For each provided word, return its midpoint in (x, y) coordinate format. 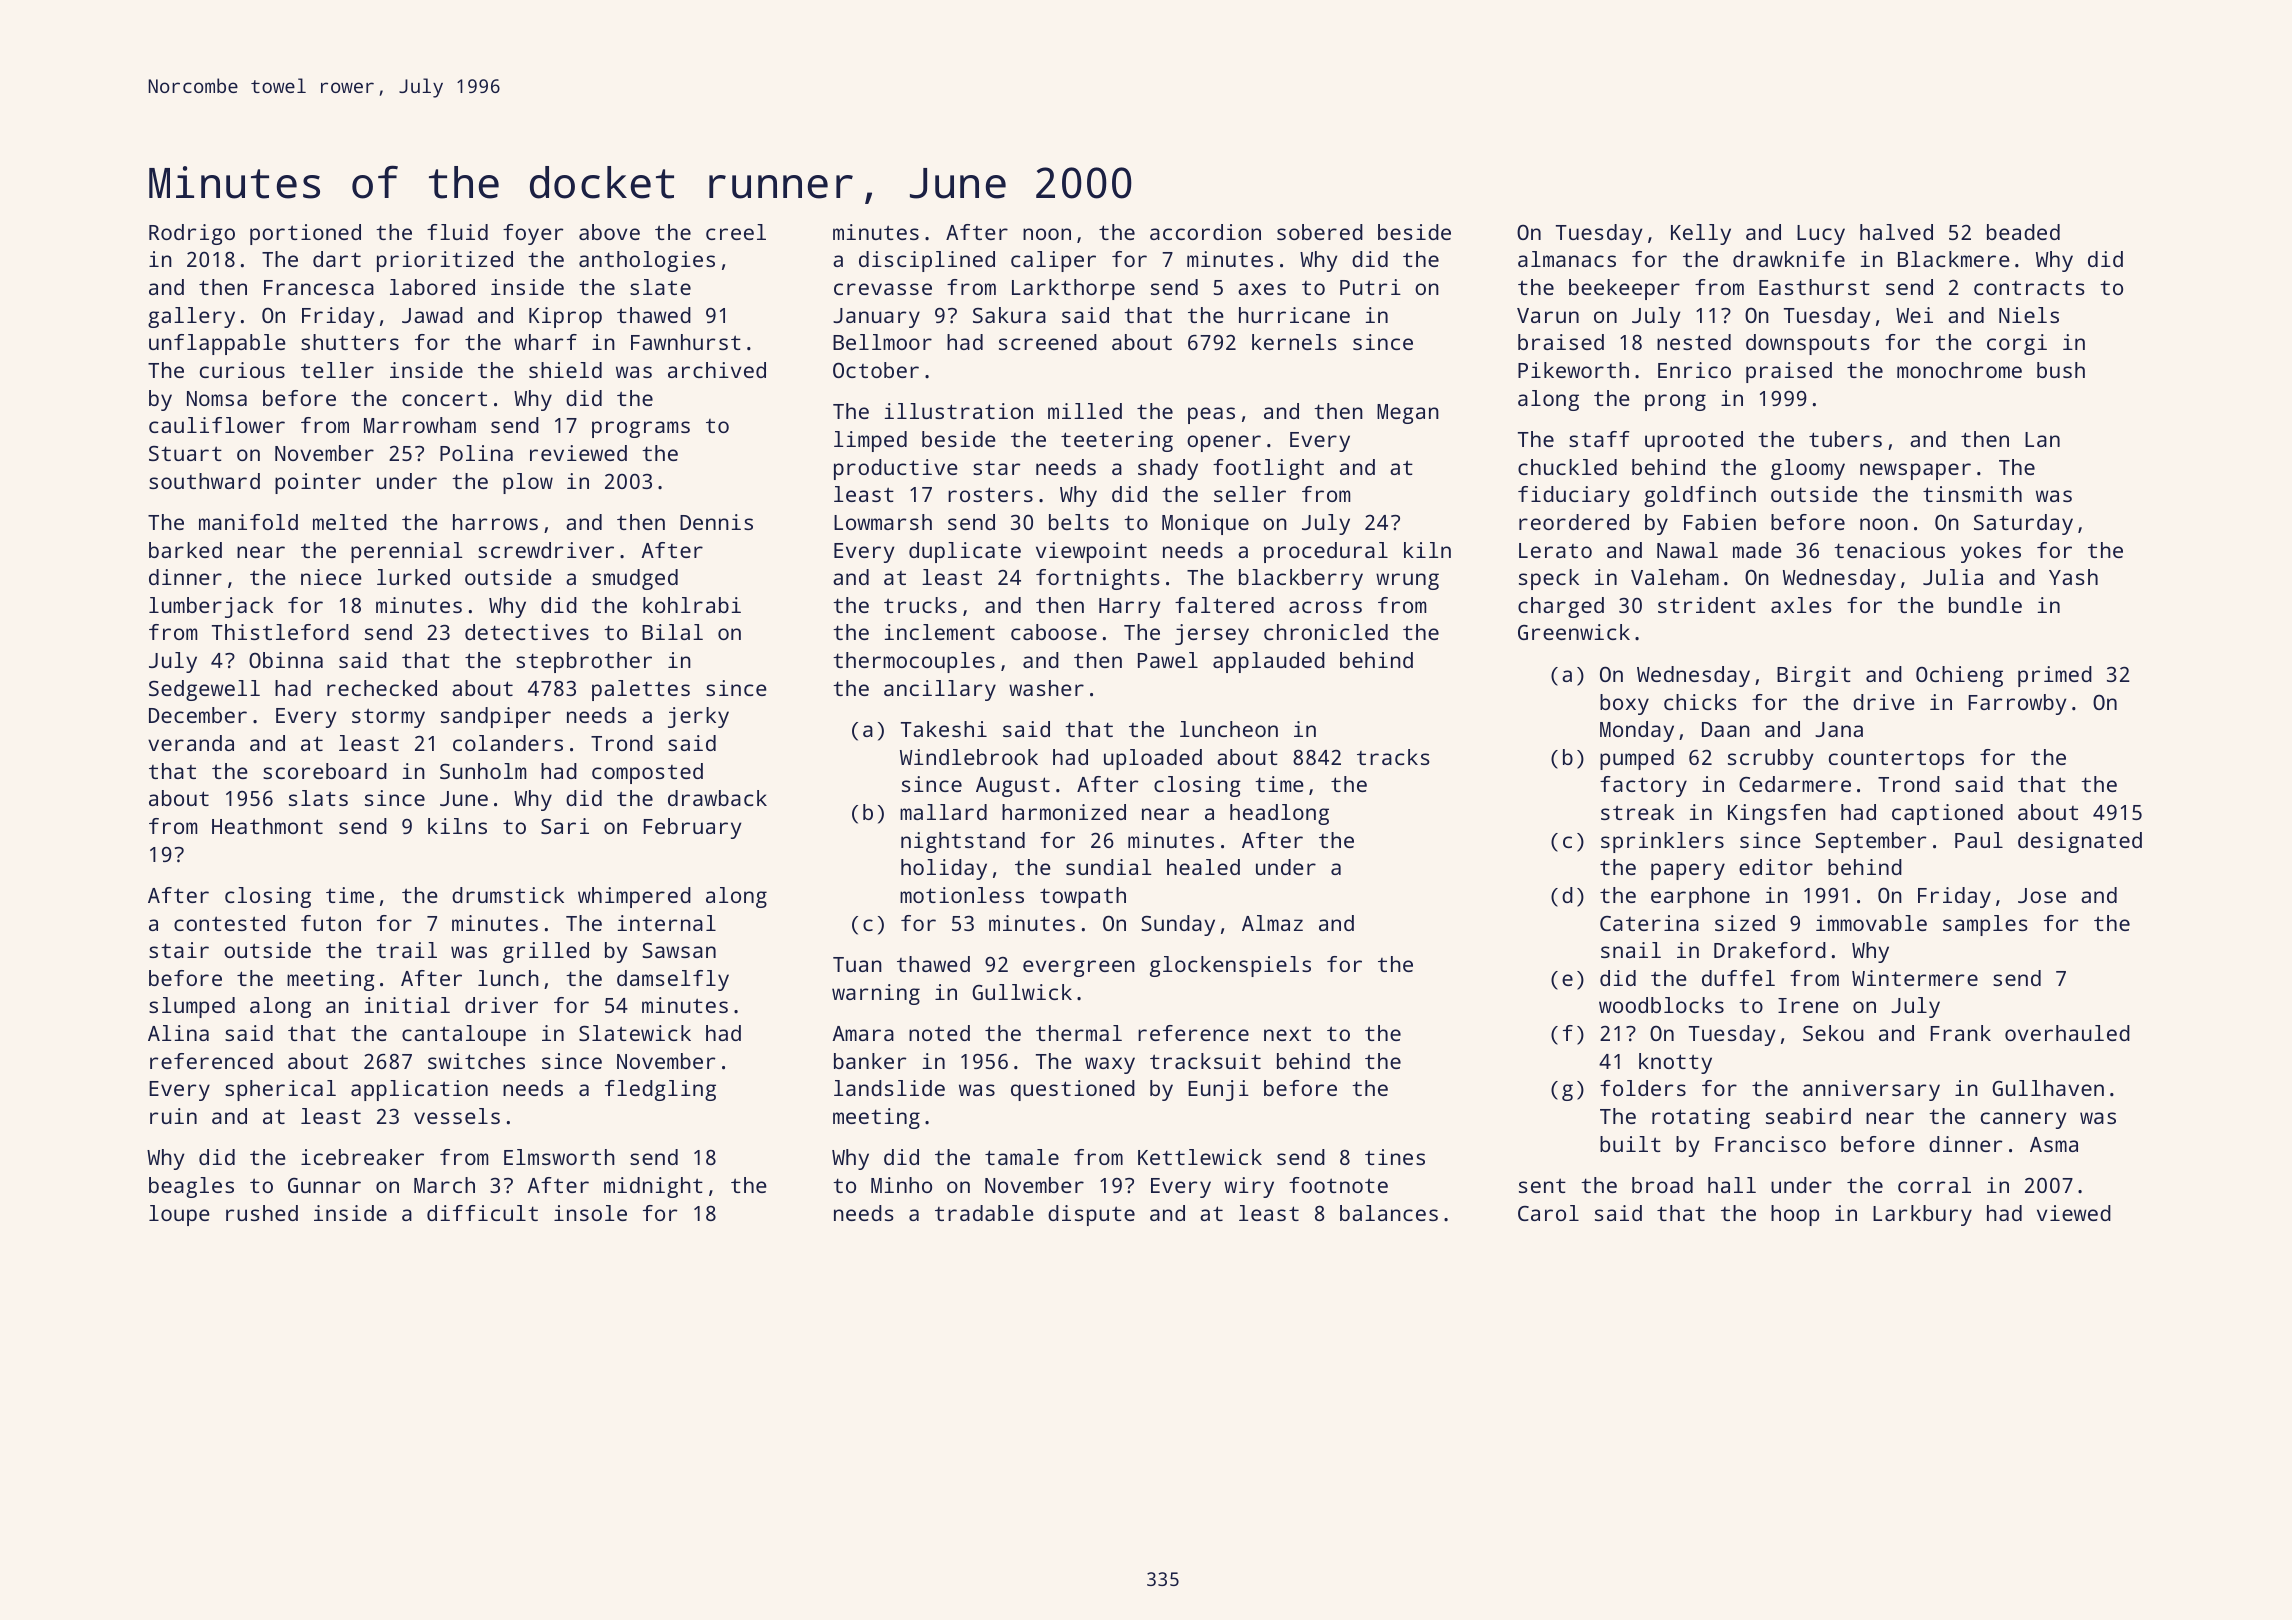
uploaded (1153, 759)
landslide (889, 1088)
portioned (305, 234)
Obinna (286, 660)
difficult (482, 1213)
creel (736, 232)
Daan (1726, 729)
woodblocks (1661, 1005)
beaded (2023, 232)
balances (1389, 1213)
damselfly (673, 980)
